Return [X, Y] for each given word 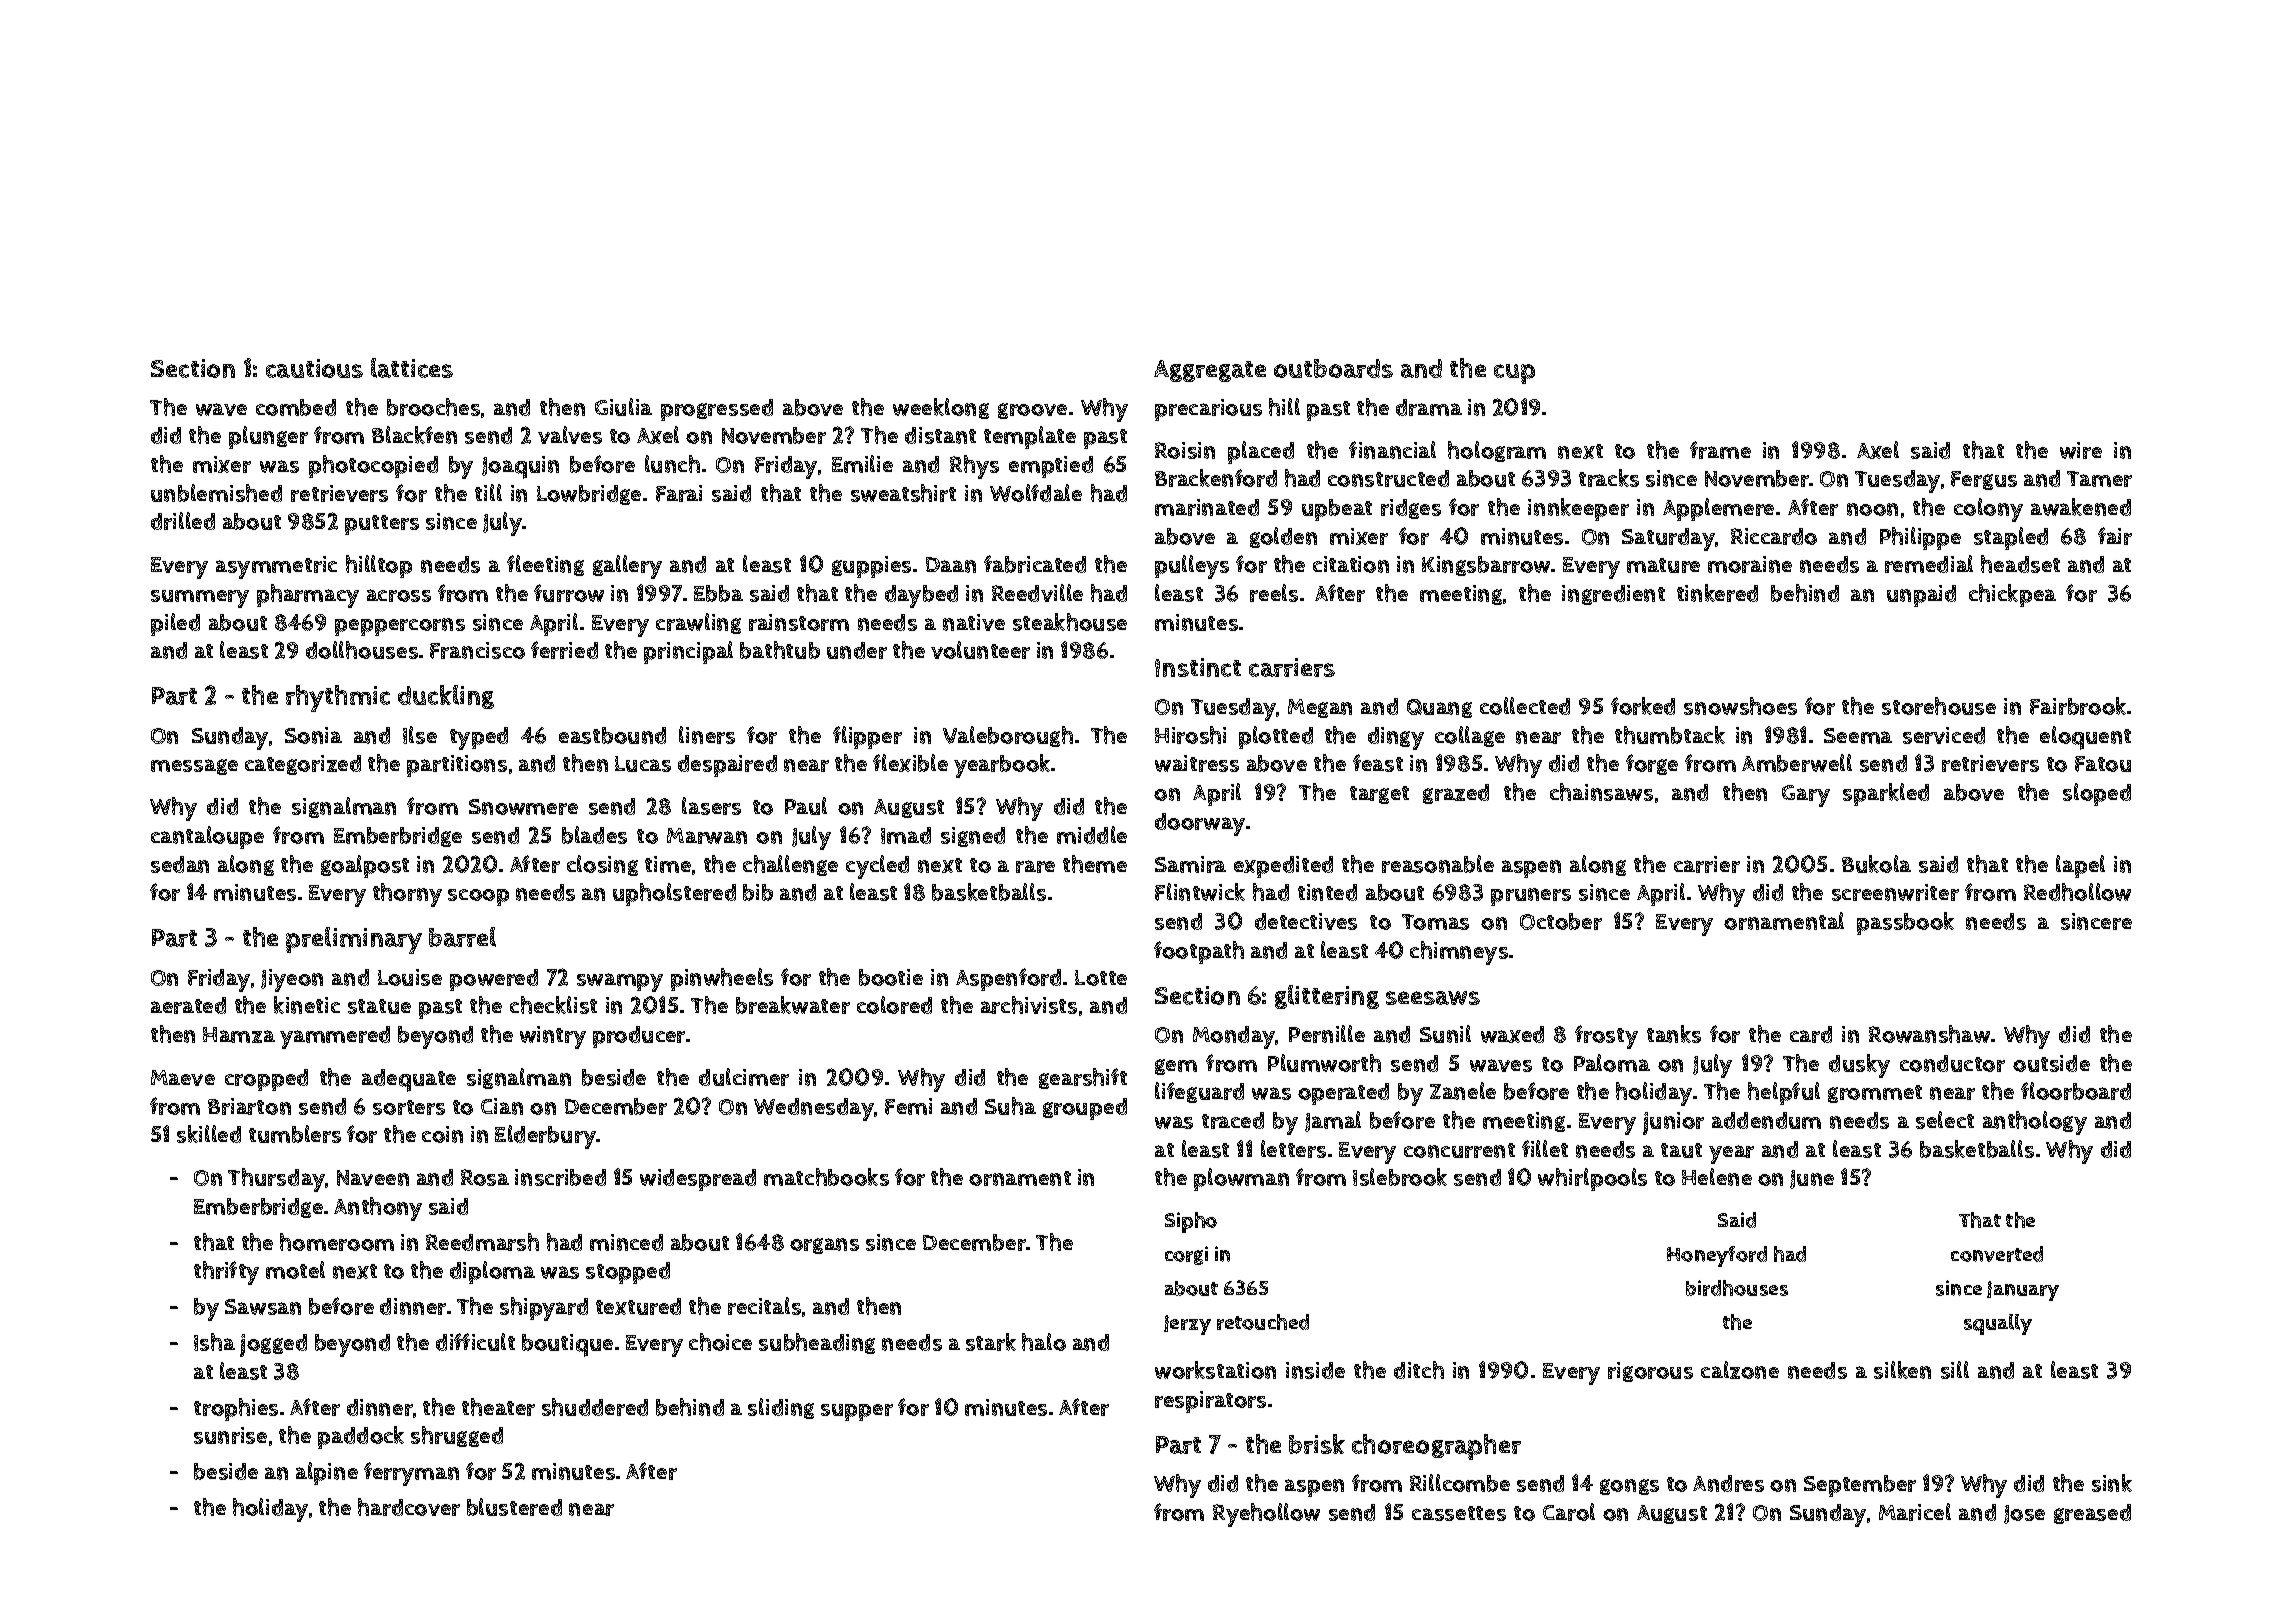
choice [720, 1342]
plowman [1241, 1179]
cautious [314, 368]
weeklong [941, 408]
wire [2081, 450]
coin [442, 1134]
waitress [1197, 763]
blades [594, 835]
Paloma [1612, 1063]
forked [1643, 706]
